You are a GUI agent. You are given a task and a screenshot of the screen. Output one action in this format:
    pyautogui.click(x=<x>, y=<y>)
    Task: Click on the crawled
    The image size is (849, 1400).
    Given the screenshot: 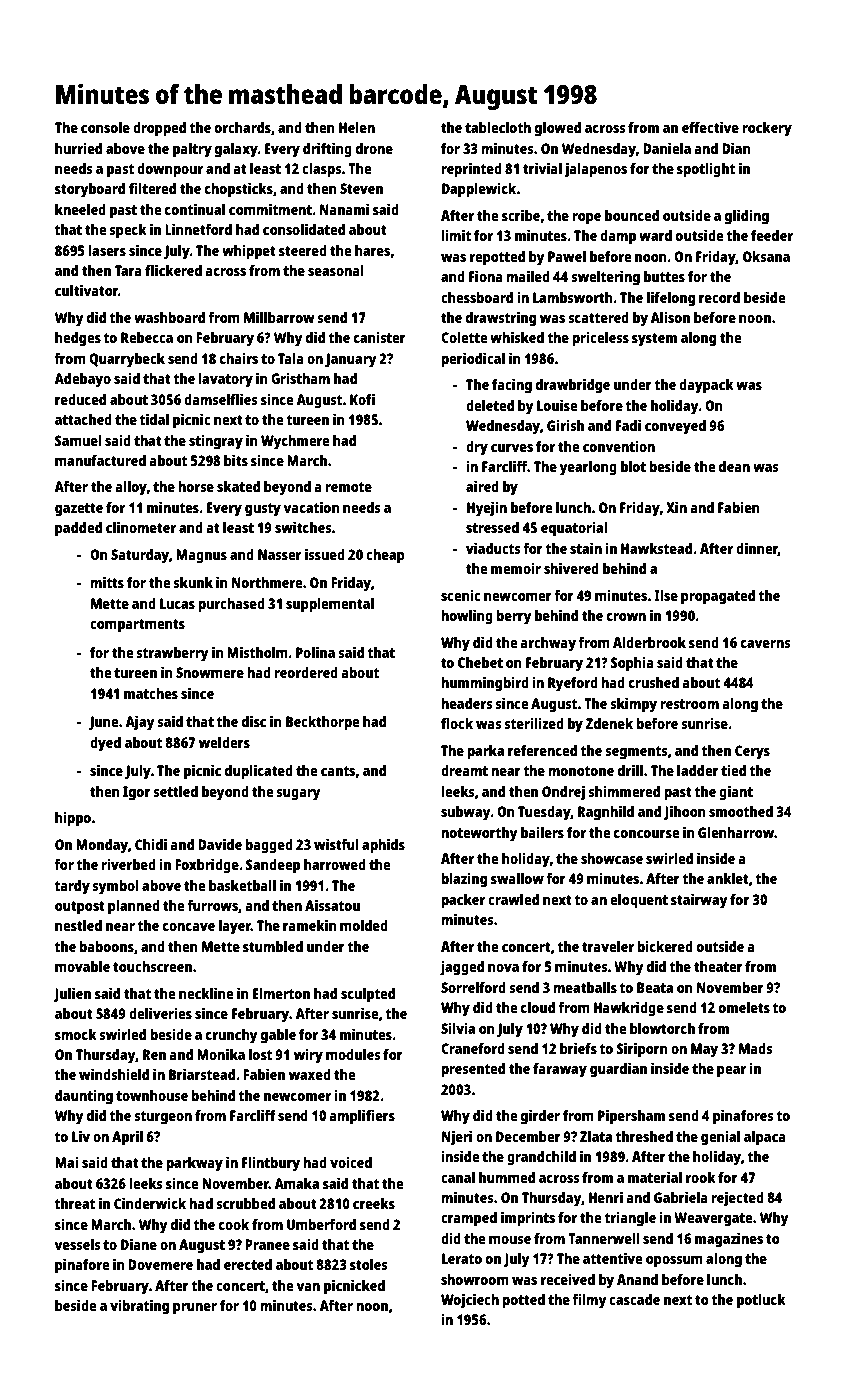 What is the action you would take?
    pyautogui.click(x=513, y=899)
